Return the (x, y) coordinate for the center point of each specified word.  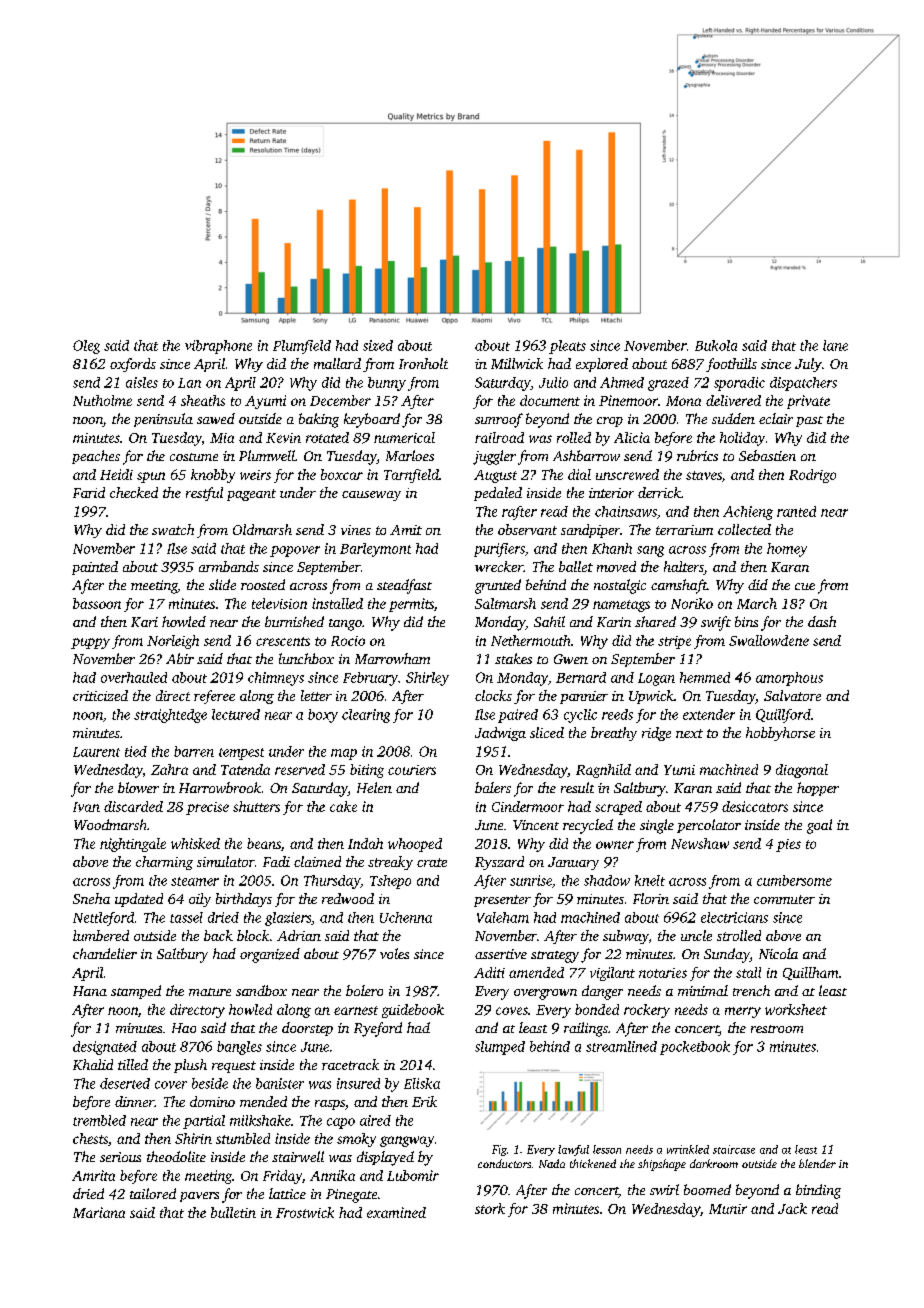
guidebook (413, 1011)
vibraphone (218, 347)
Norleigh (173, 642)
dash (822, 621)
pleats (567, 347)
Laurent (96, 752)
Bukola (716, 345)
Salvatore (792, 695)
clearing (366, 716)
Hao (184, 1028)
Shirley (427, 679)
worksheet (796, 1009)
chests (90, 1138)
